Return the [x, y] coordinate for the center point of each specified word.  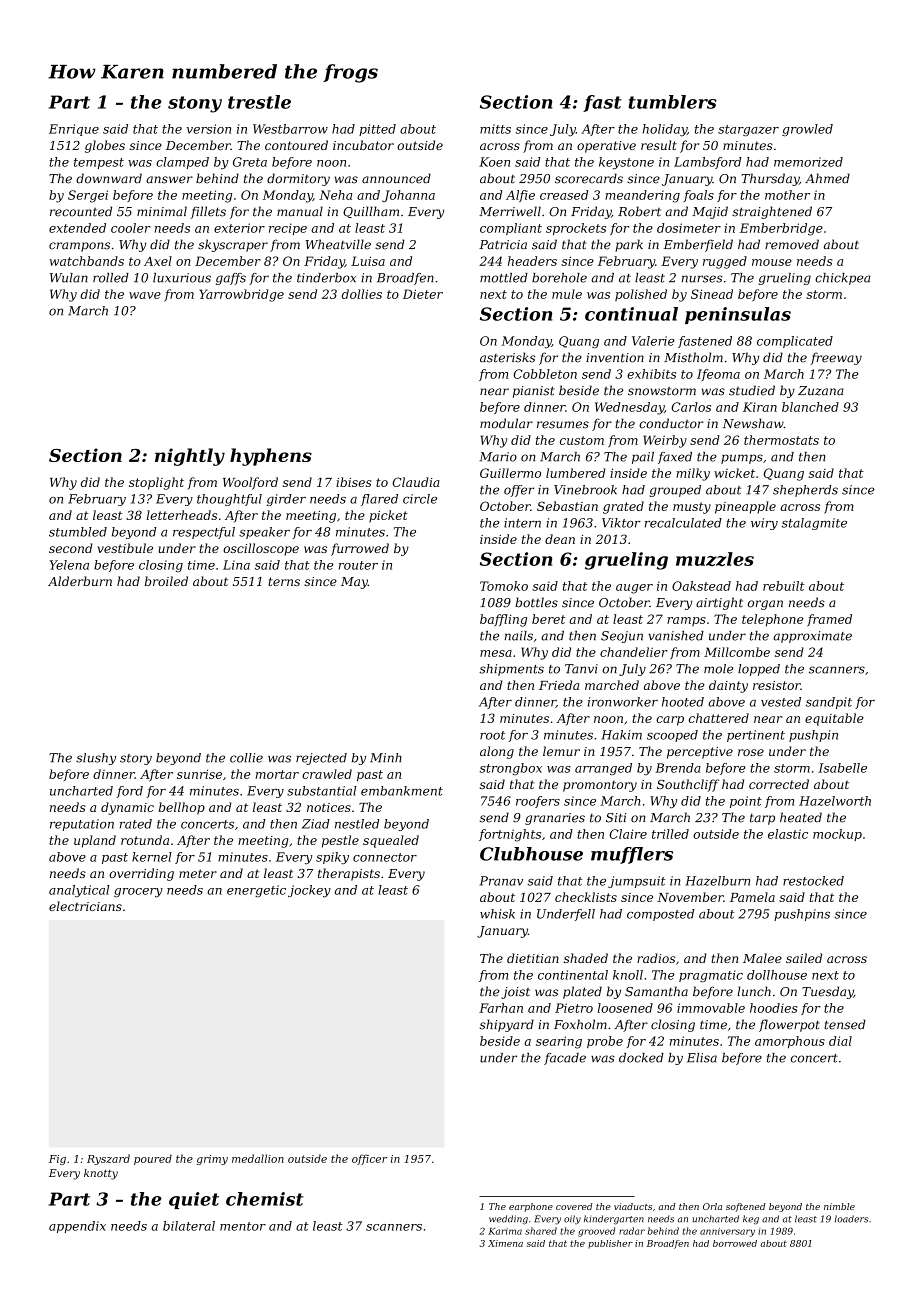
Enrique [74, 130]
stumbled [78, 532]
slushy [96, 759]
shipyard [507, 1025]
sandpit [829, 703]
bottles [536, 602]
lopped [759, 670]
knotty [101, 1174]
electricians [85, 906]
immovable [711, 1008]
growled [807, 130]
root [492, 735]
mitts [495, 129]
